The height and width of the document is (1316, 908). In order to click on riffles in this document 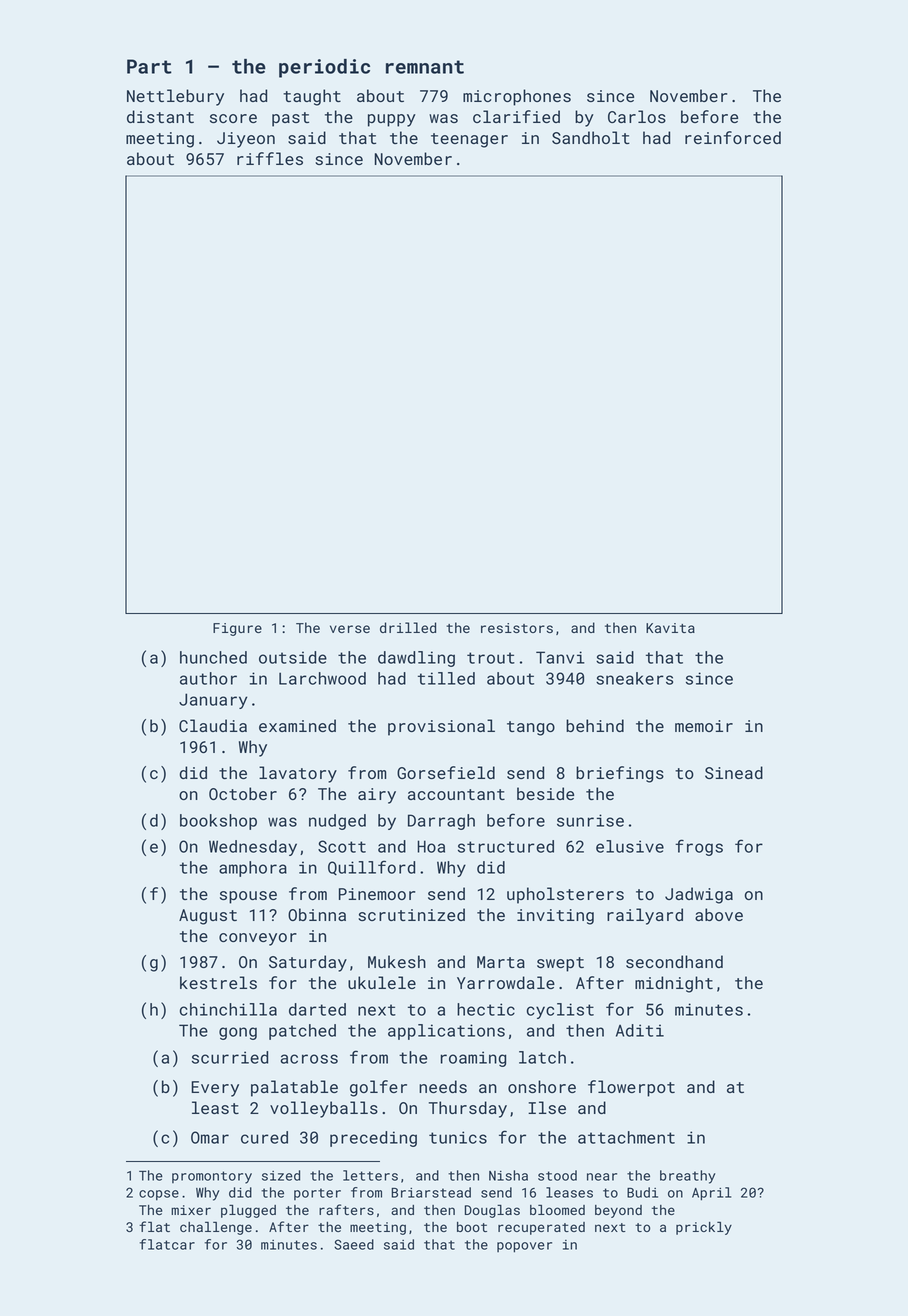, I will do `click(270, 158)`.
